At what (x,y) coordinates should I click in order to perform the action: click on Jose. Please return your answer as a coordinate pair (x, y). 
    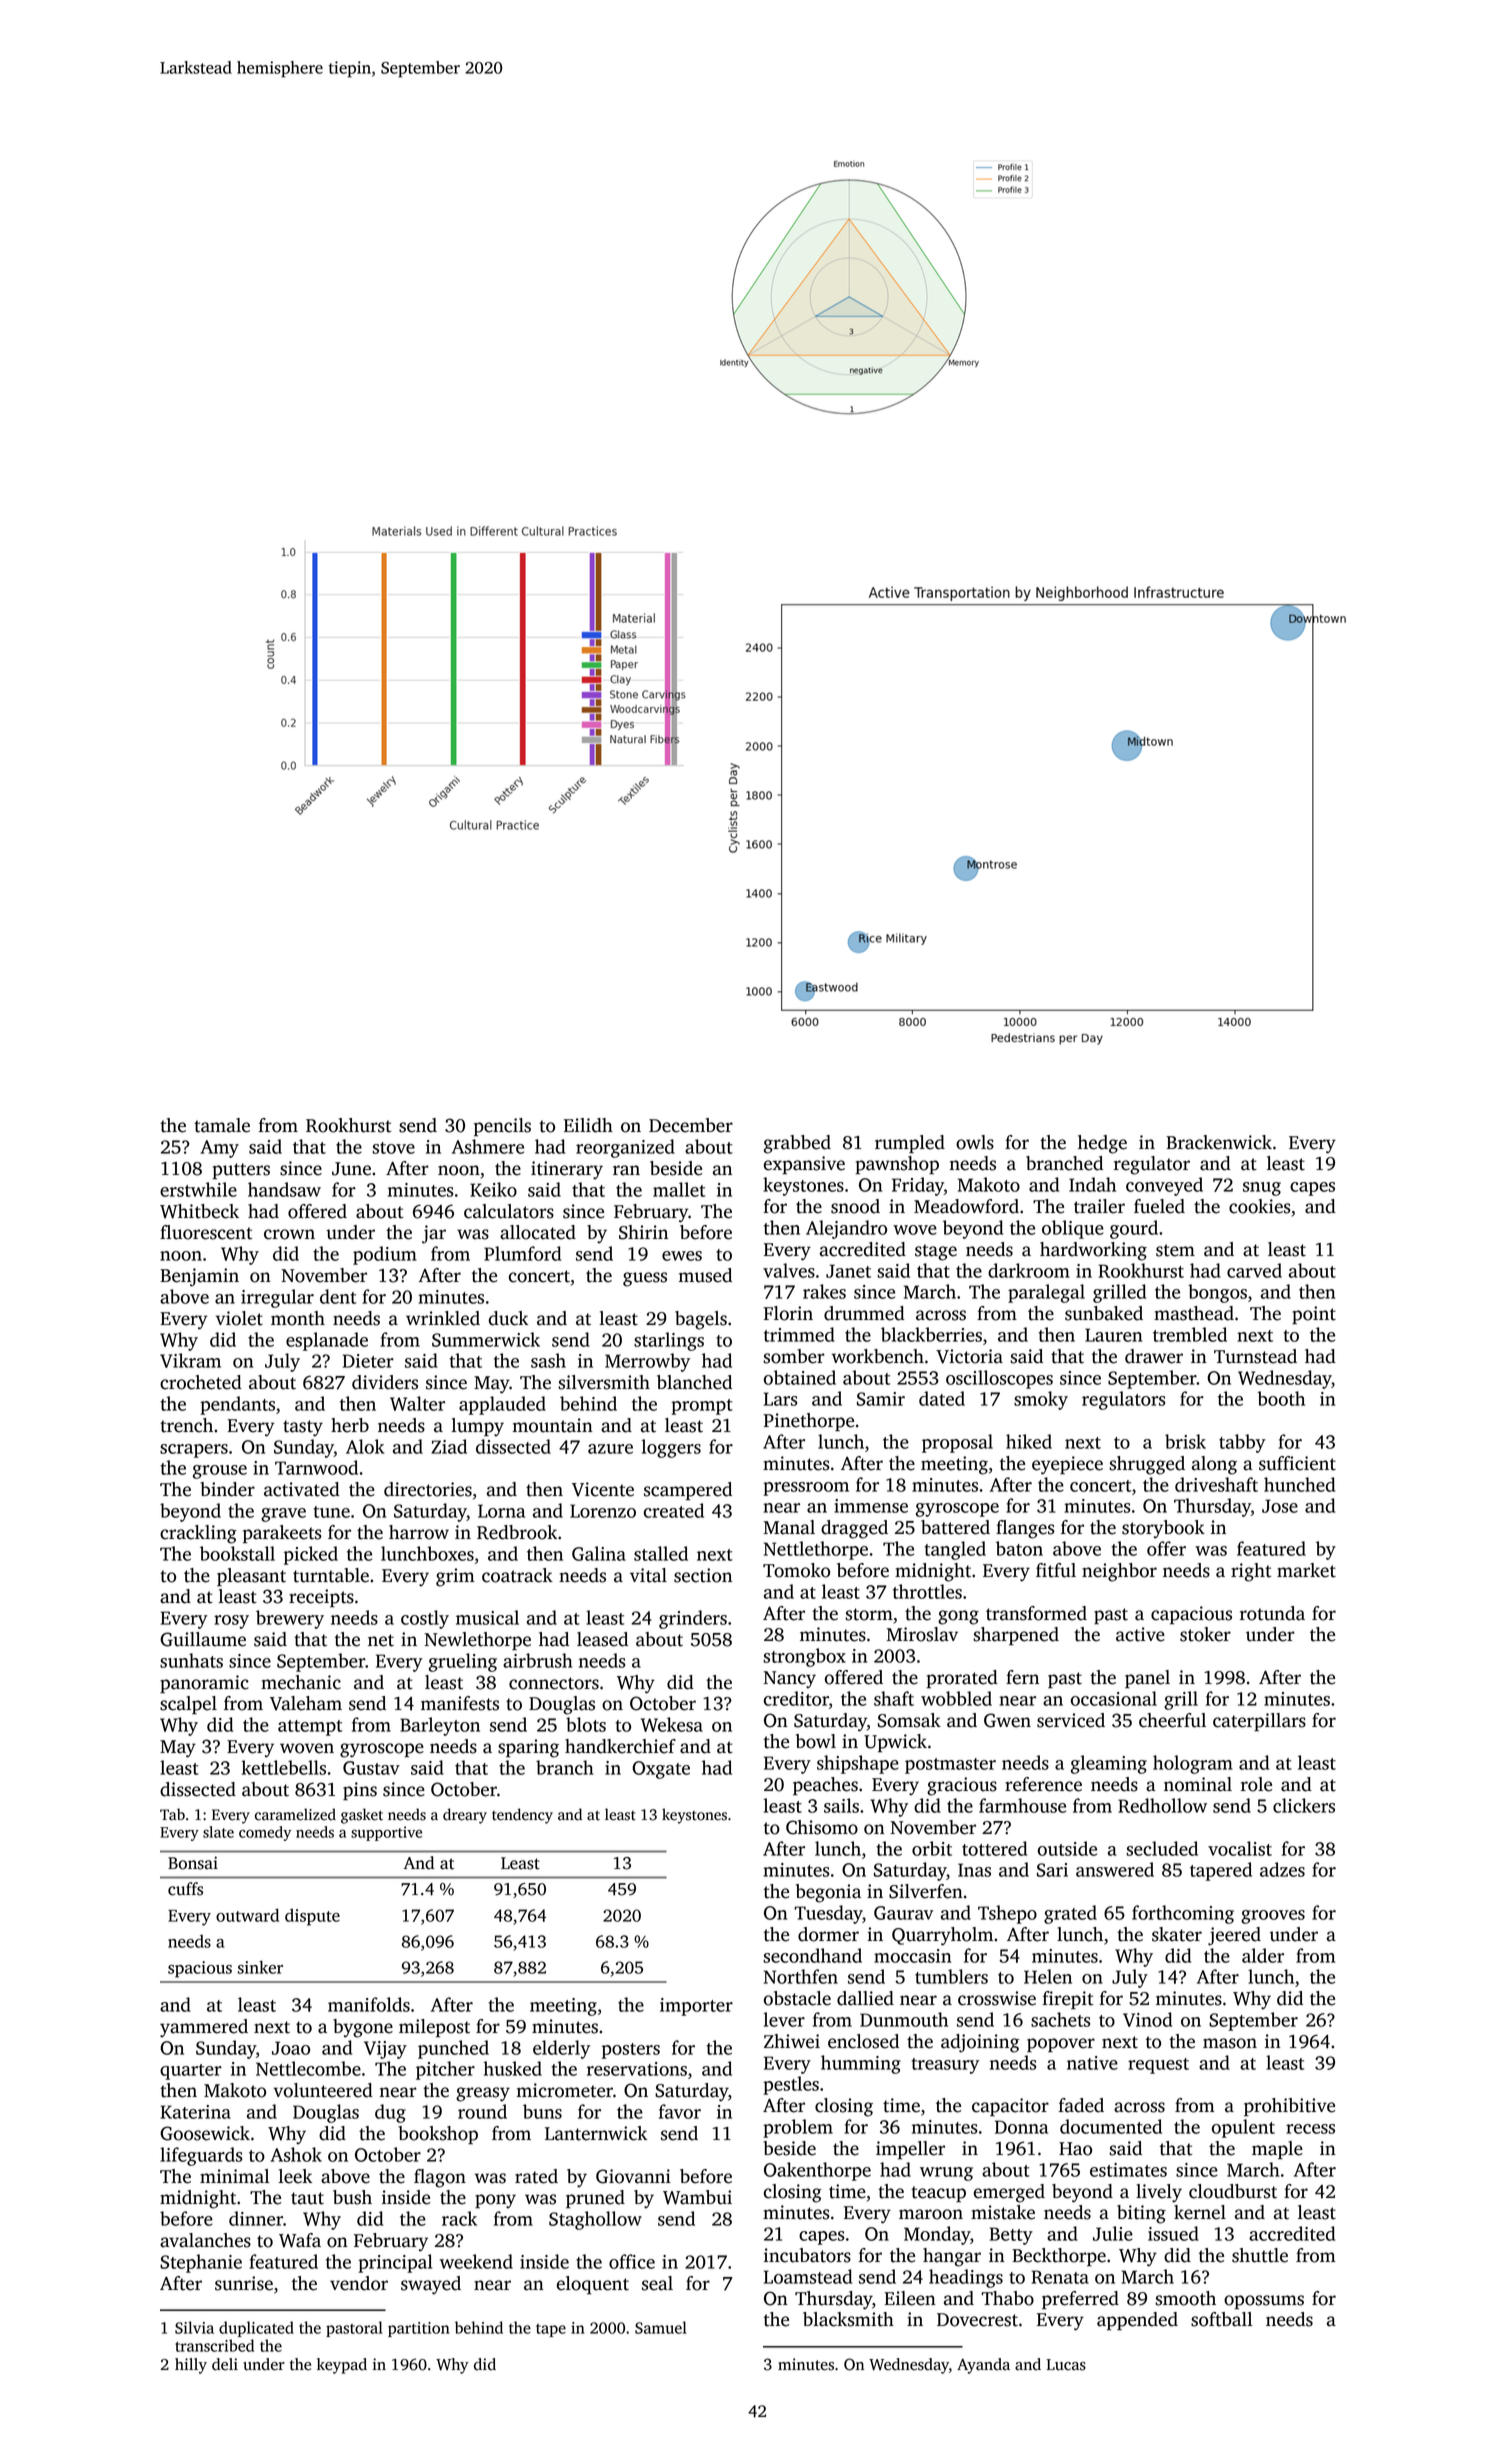
    Looking at the image, I should click on (1280, 1506).
